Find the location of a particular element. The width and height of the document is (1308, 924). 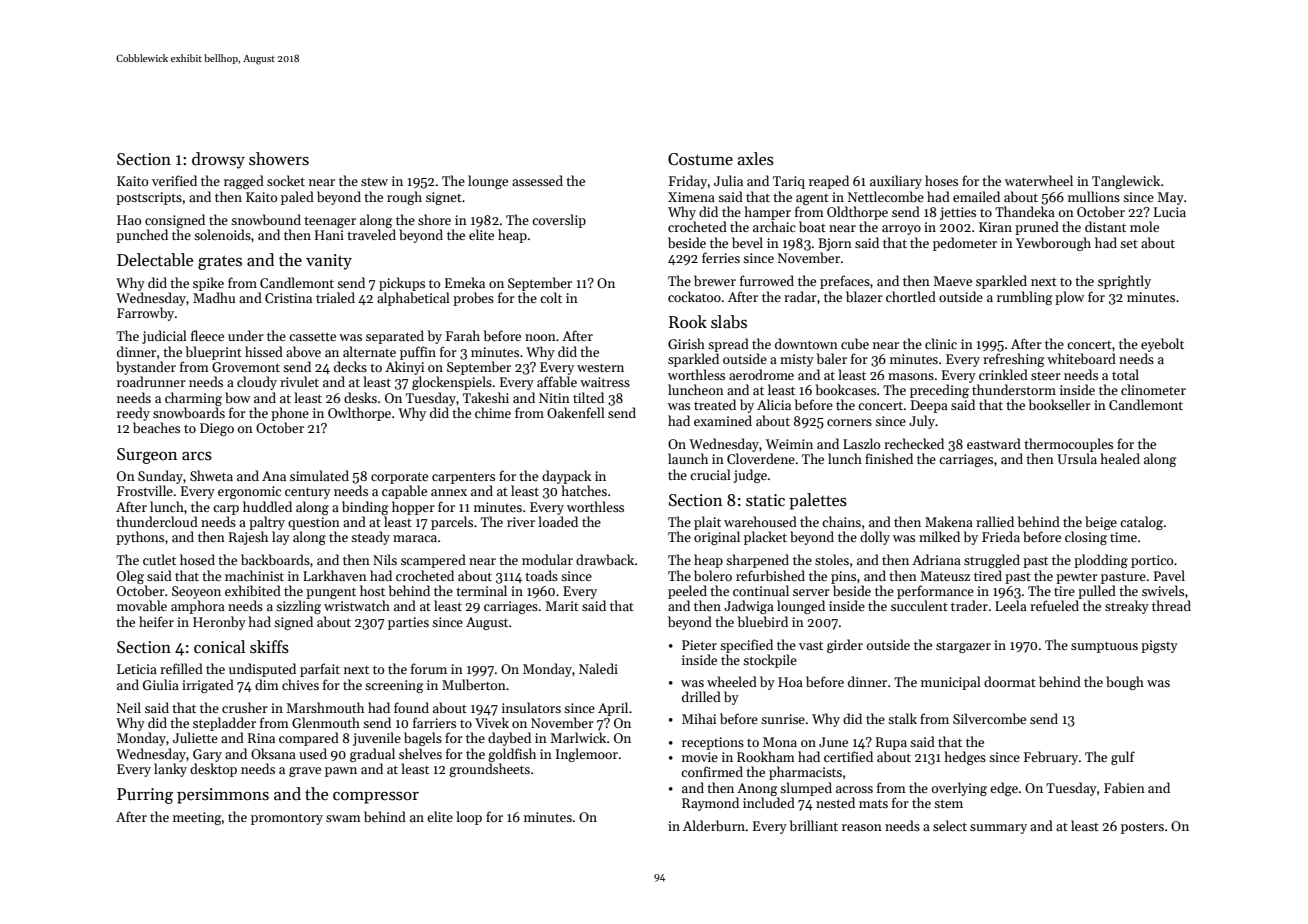

catalog is located at coordinates (1141, 523).
